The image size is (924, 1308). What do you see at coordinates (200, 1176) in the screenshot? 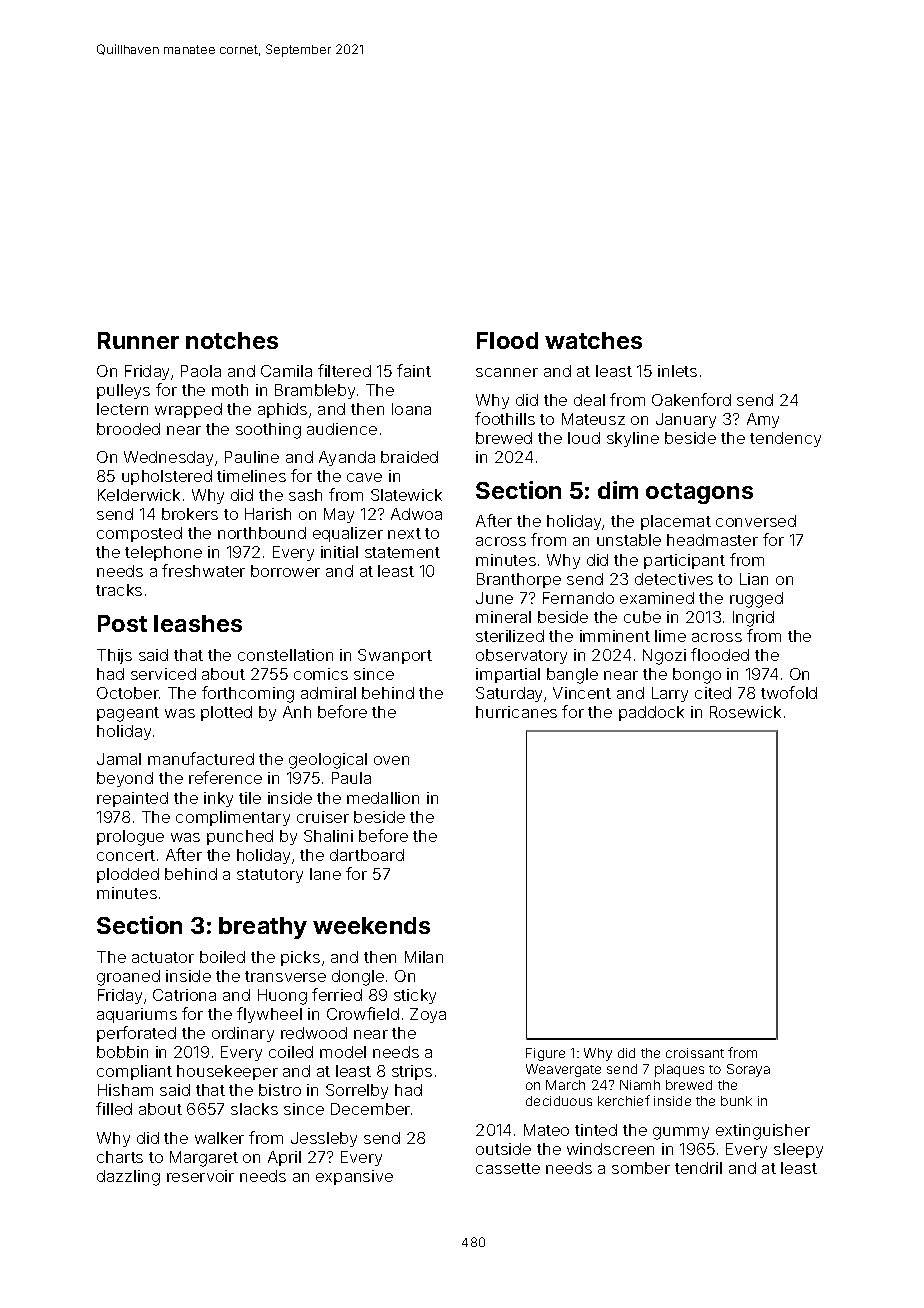
I see `reservoir` at bounding box center [200, 1176].
